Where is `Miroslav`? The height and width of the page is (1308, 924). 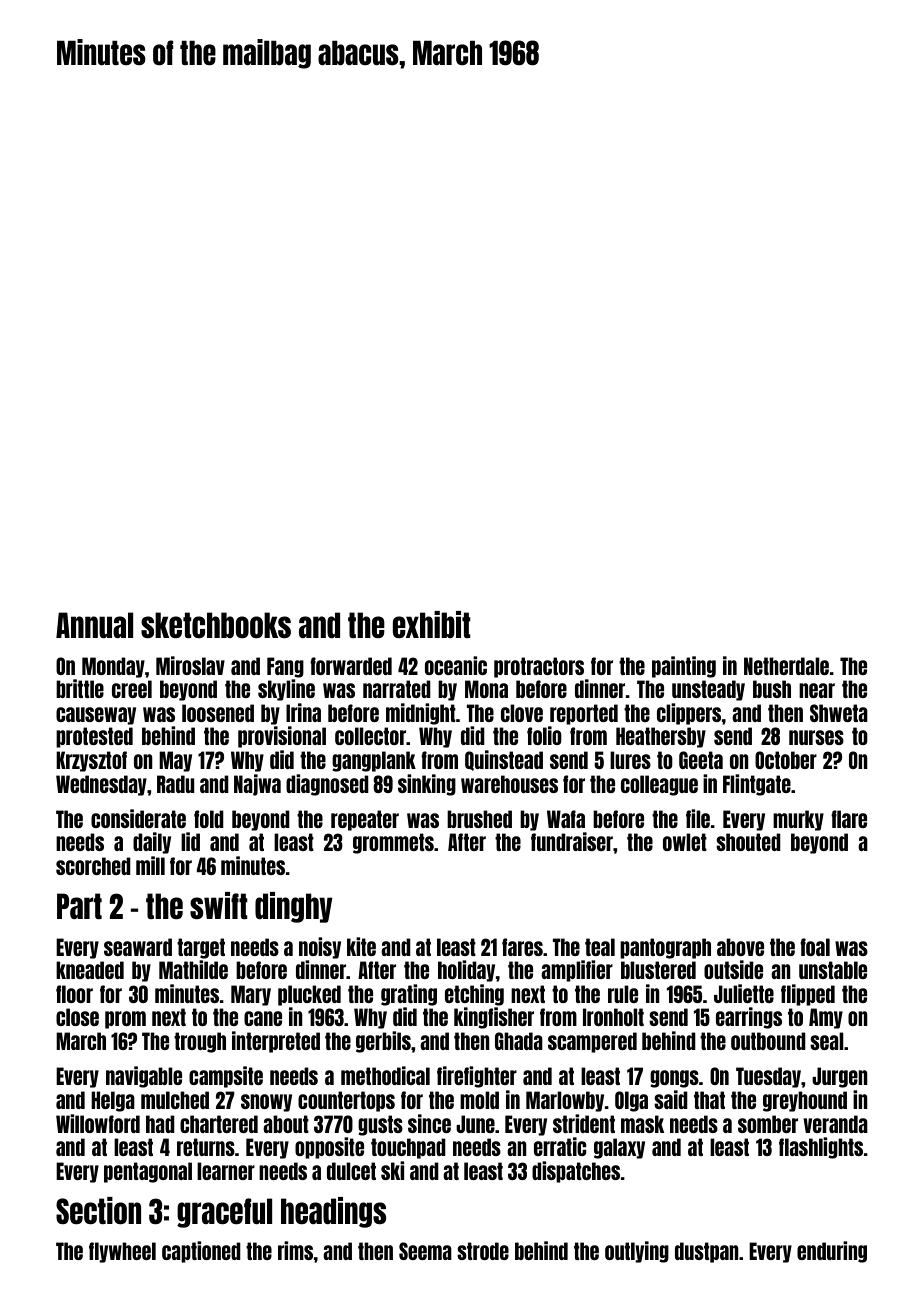 Miroslav is located at coordinates (190, 665).
